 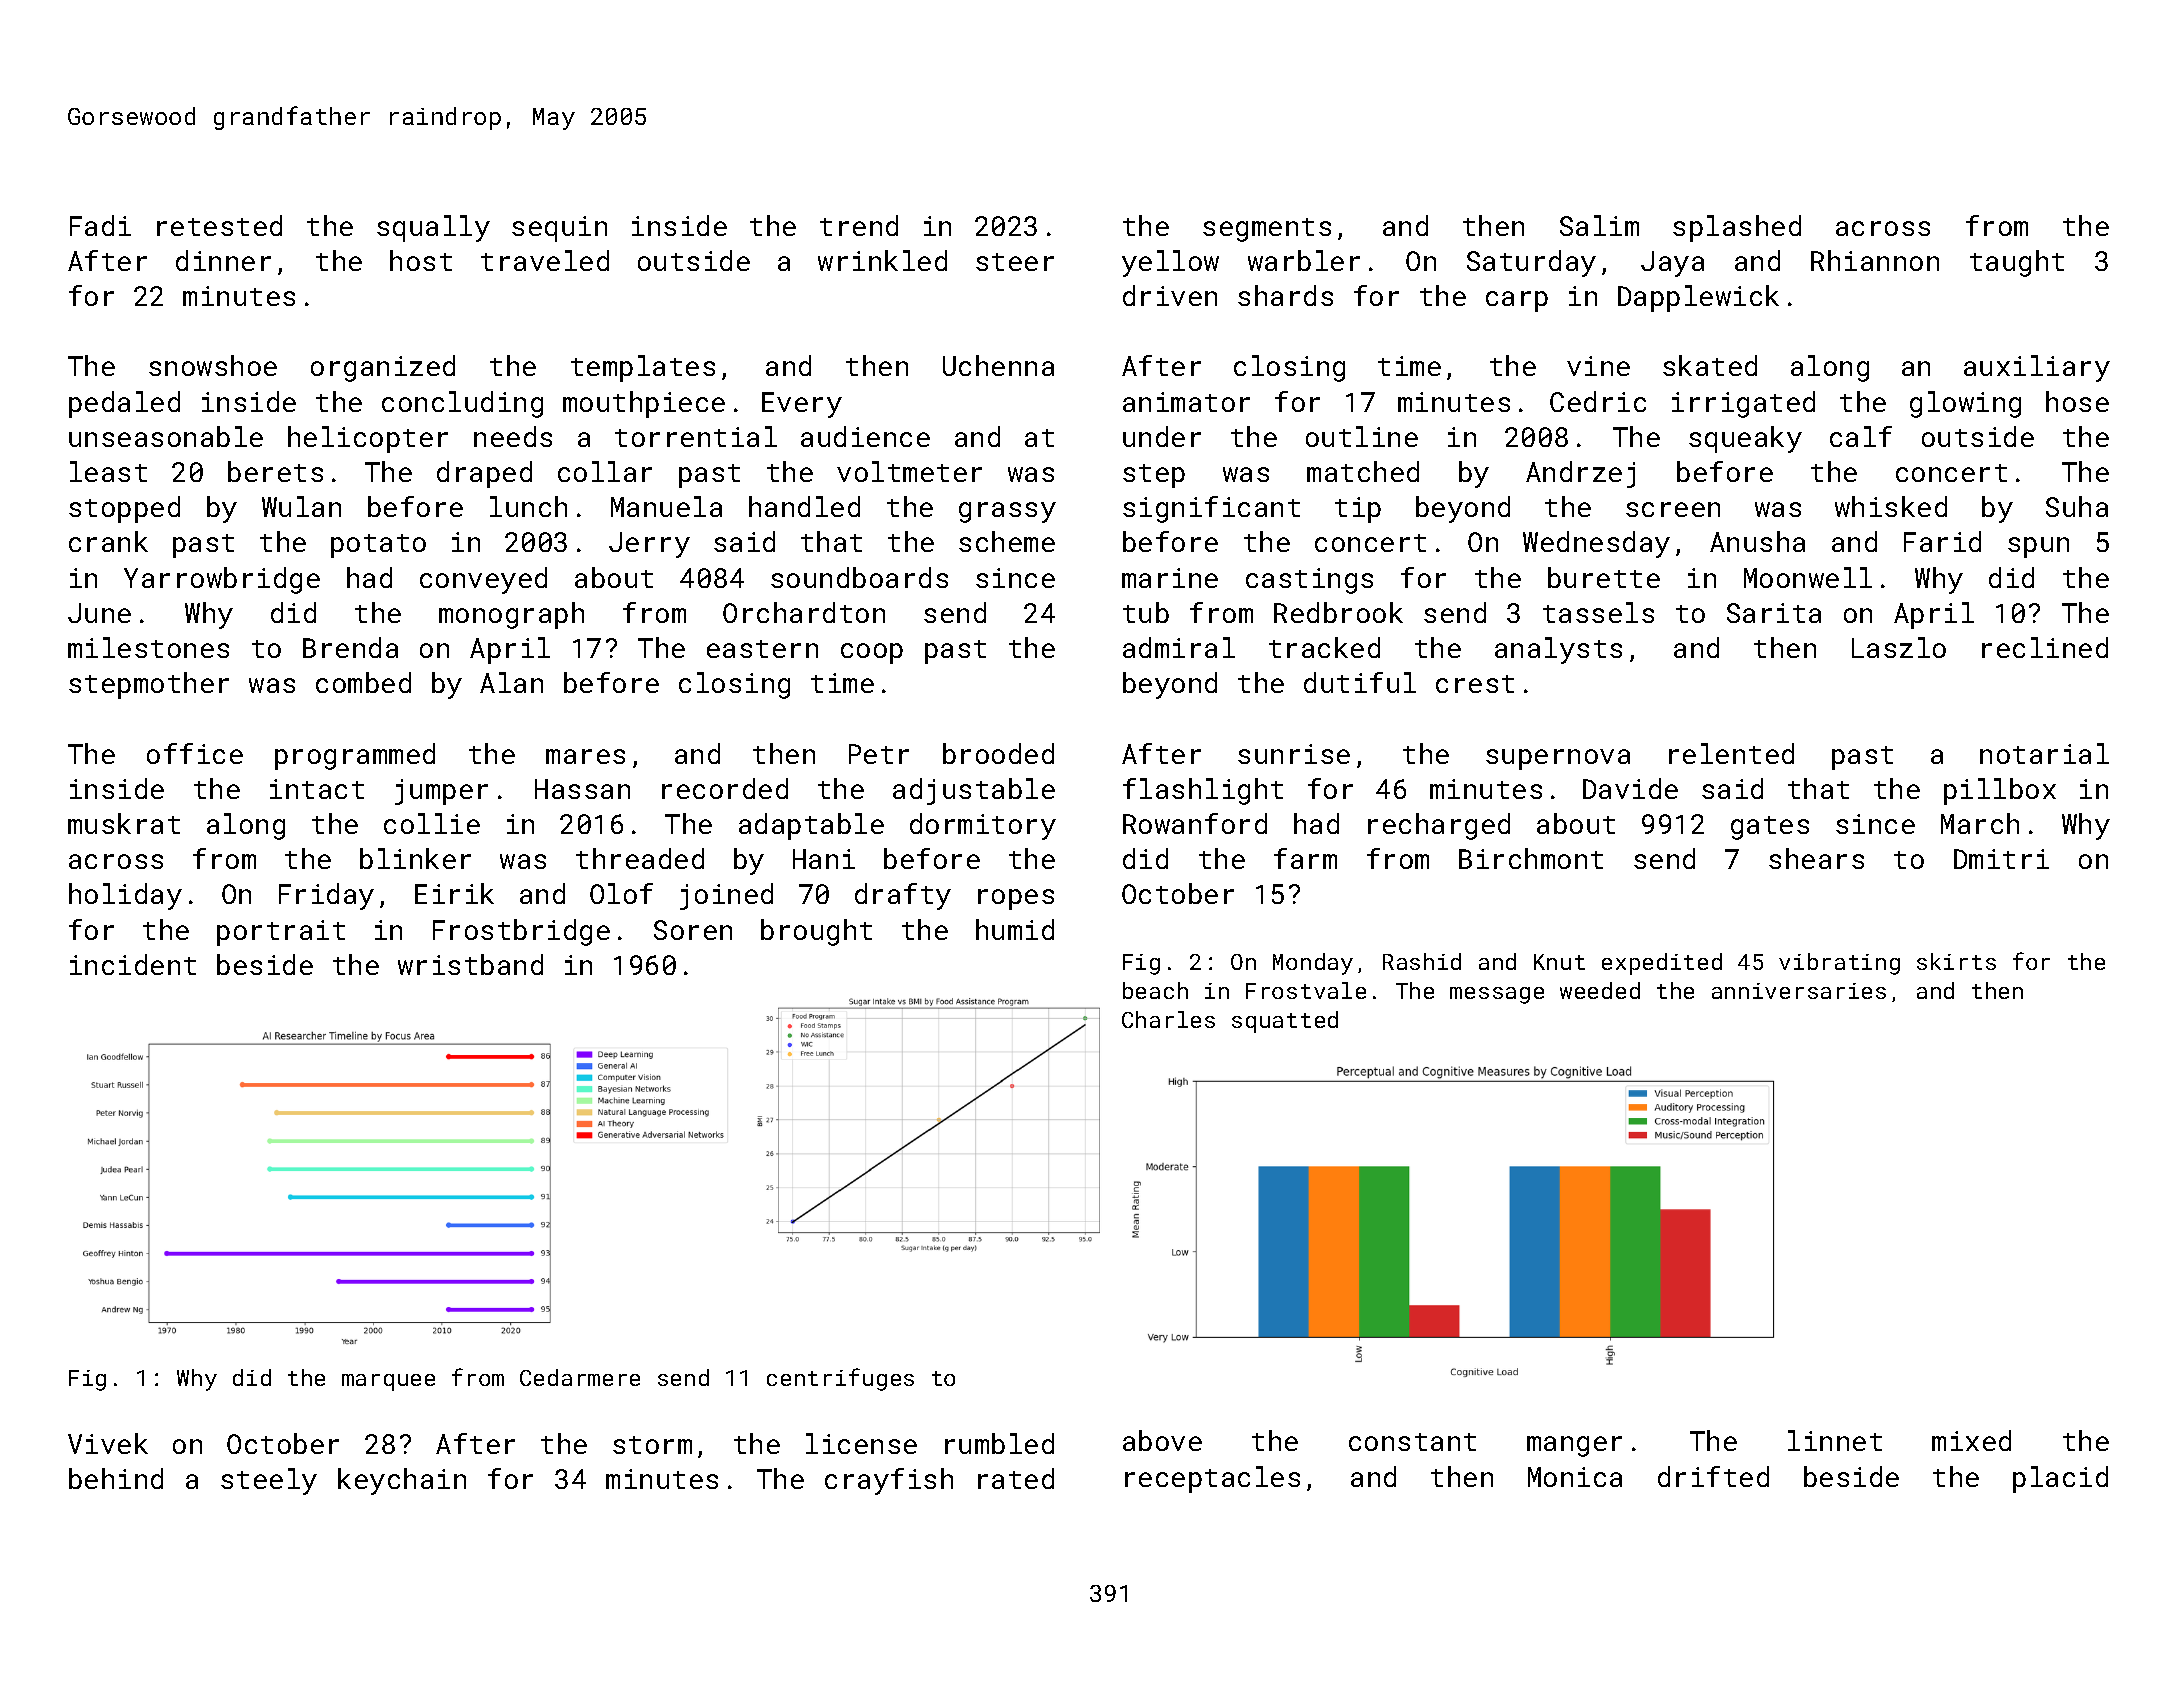 I want to click on Monica, so click(x=1575, y=1477).
